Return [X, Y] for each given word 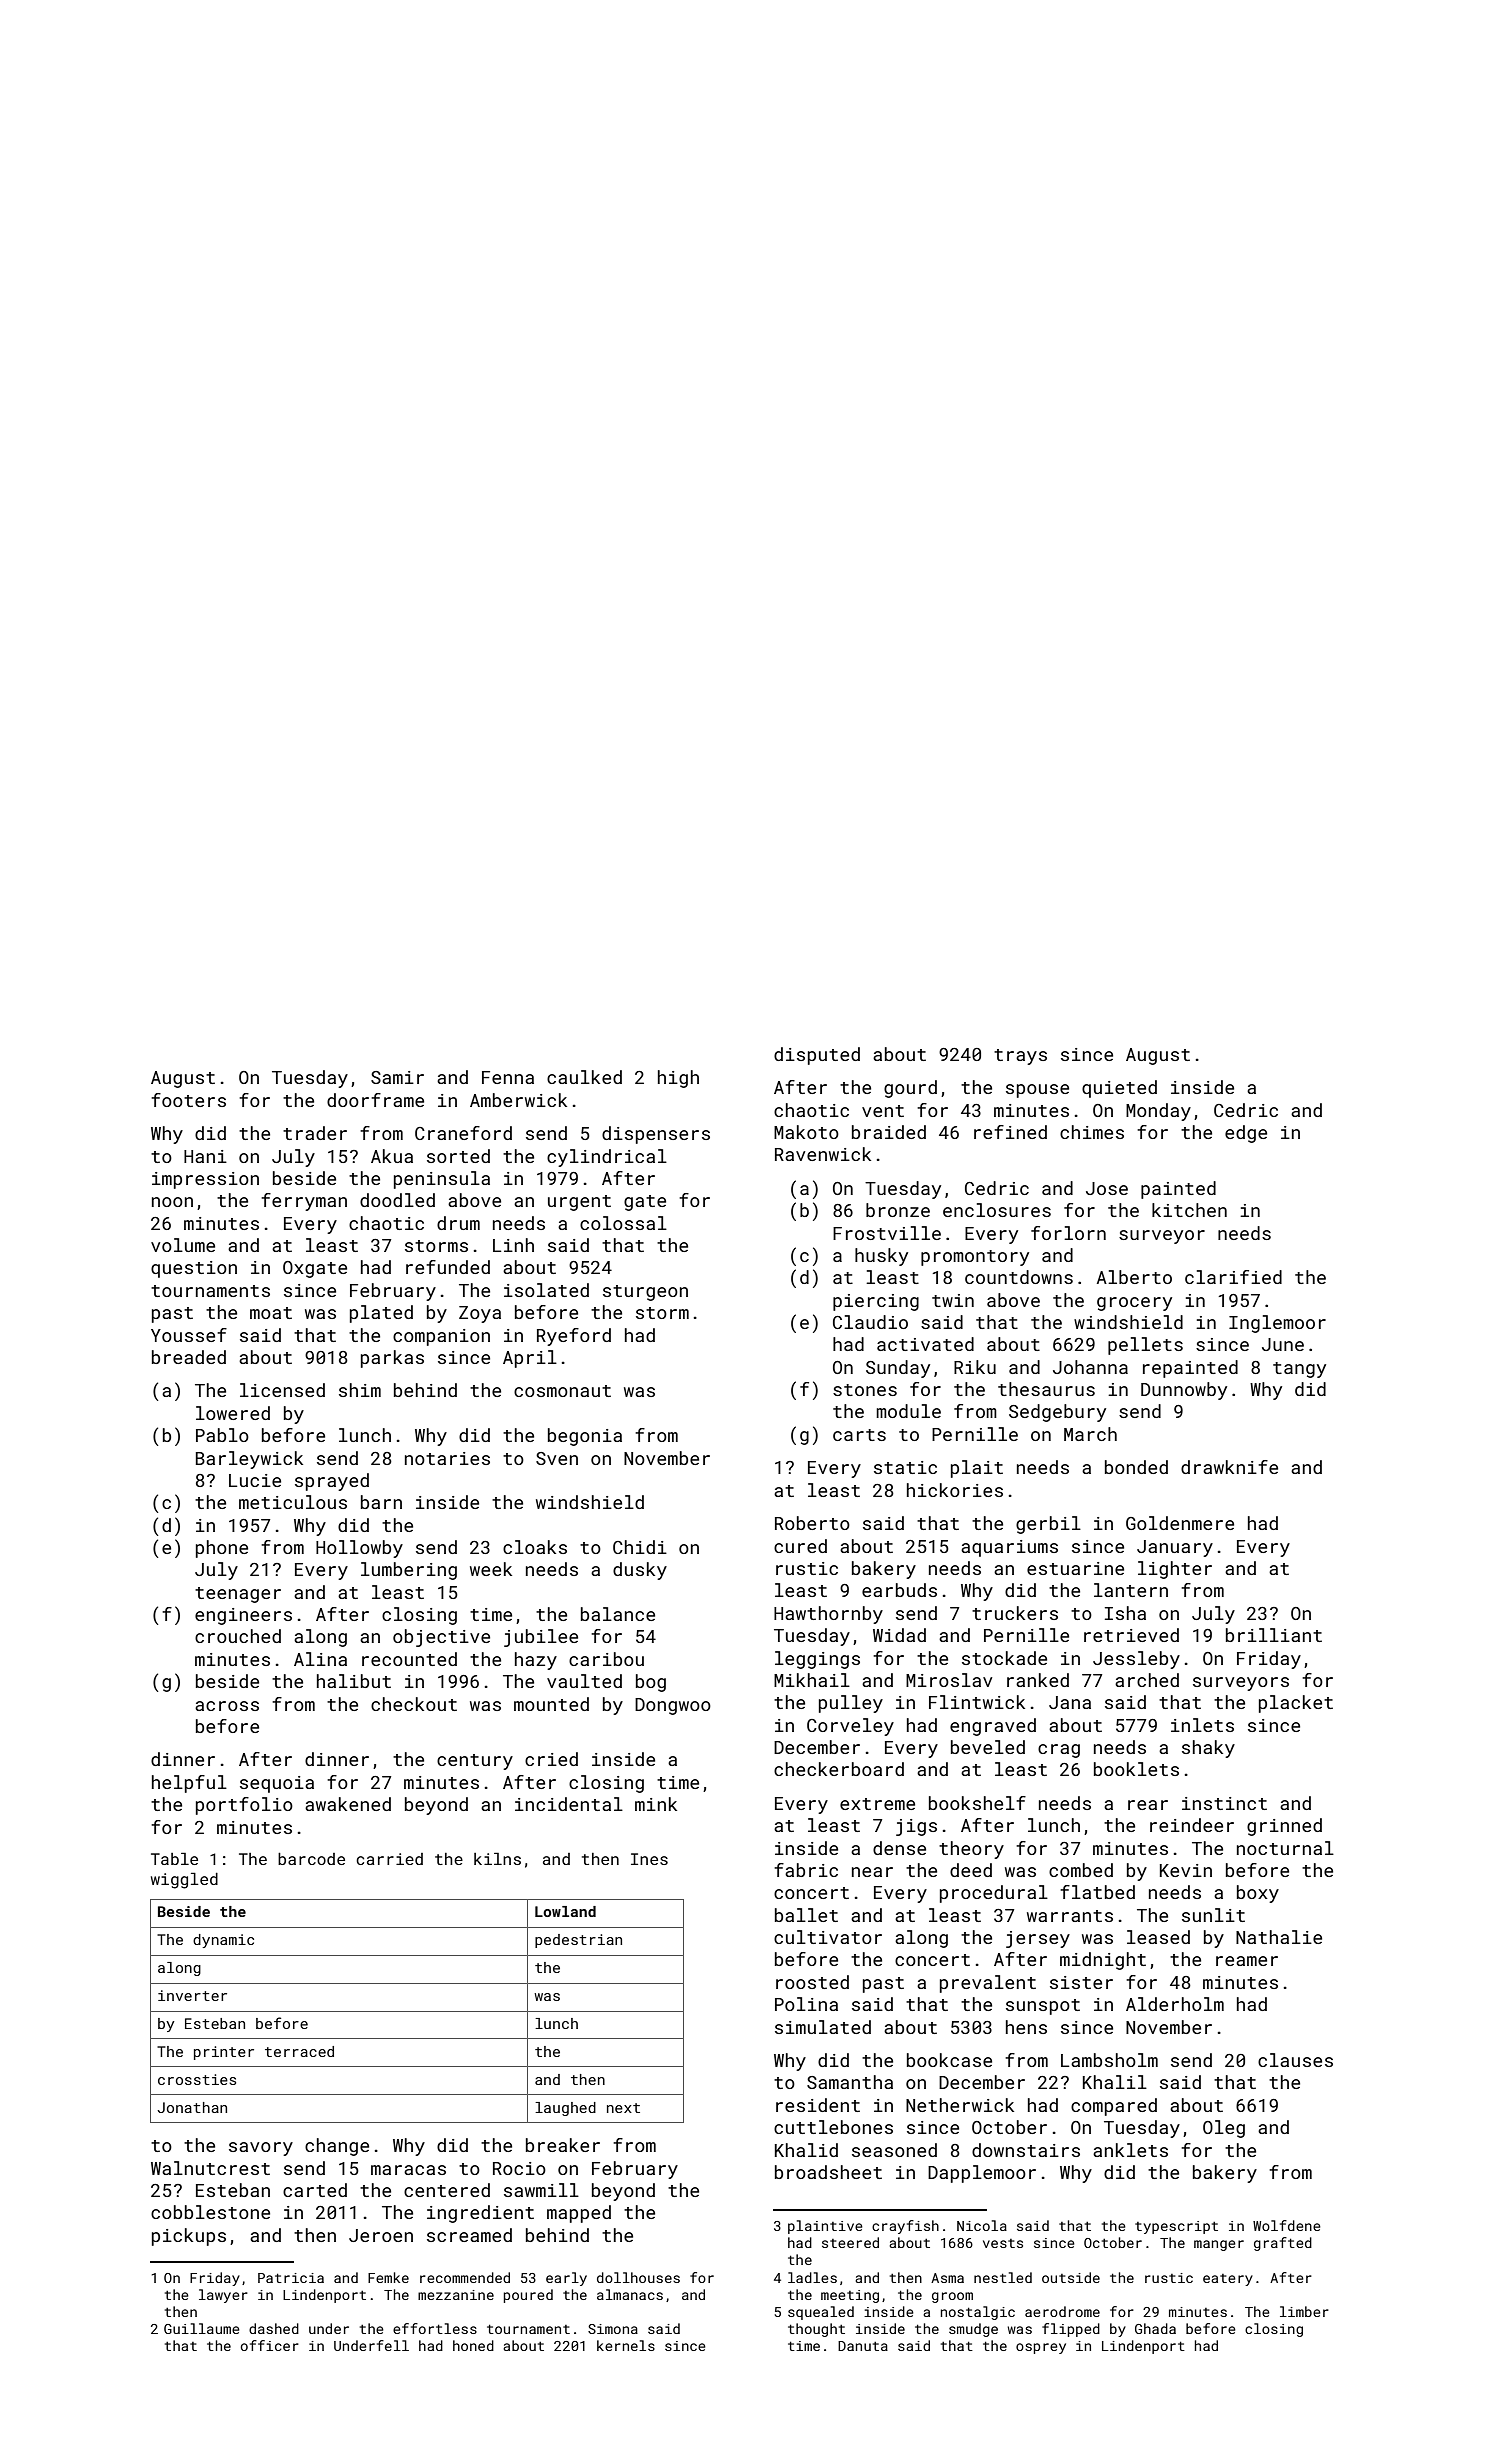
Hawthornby [828, 1615]
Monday [1158, 1112]
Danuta [863, 2346]
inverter [192, 1995]
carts [859, 1435]
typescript [1176, 2227]
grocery [1134, 1304]
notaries [447, 1458]
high [678, 1079]
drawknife [1229, 1467]
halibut [354, 1681]
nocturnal [1285, 1848]
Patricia [291, 2278]
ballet [806, 1915]
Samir [397, 1077]
